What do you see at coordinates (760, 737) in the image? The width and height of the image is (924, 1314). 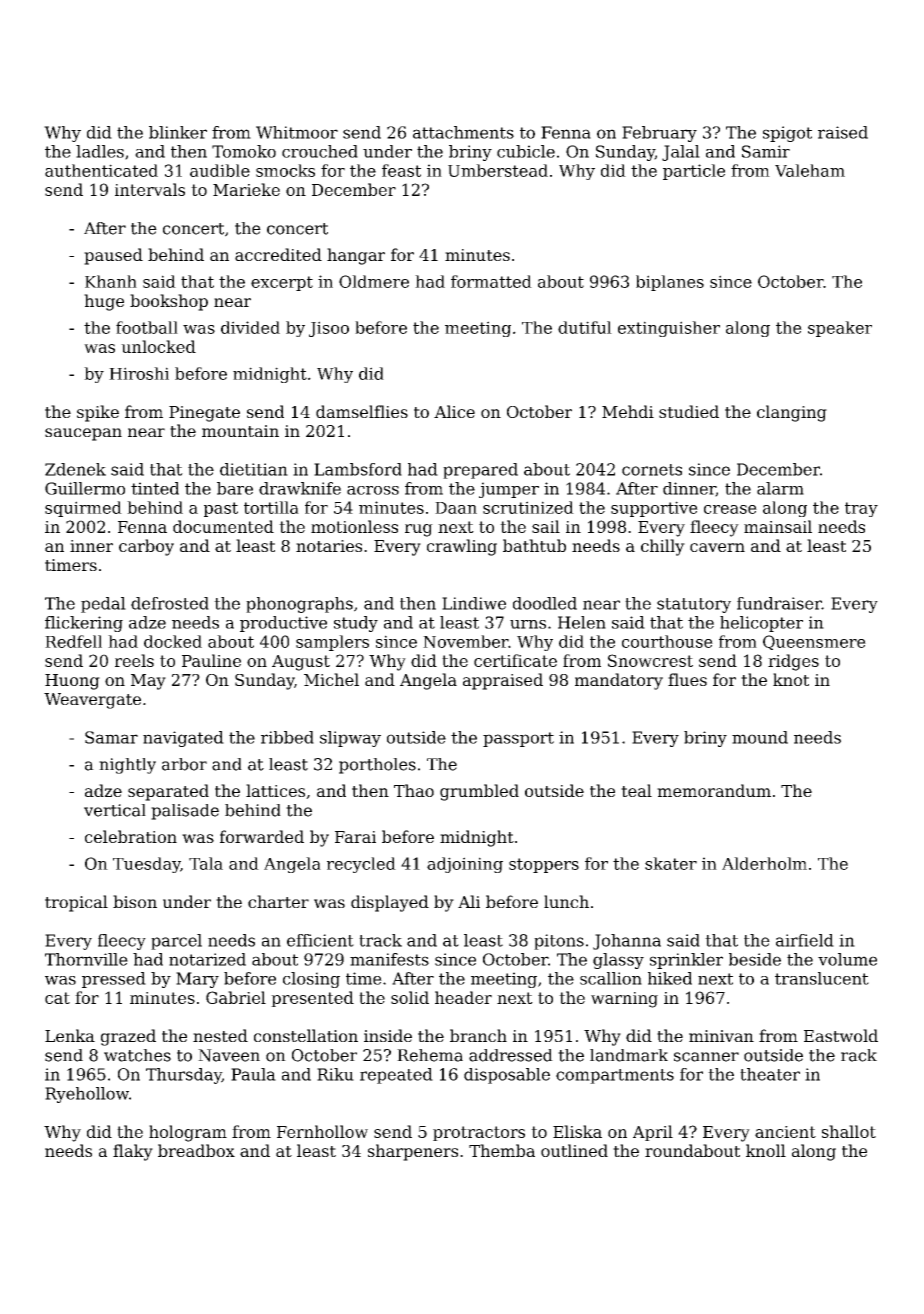 I see `mound` at bounding box center [760, 737].
